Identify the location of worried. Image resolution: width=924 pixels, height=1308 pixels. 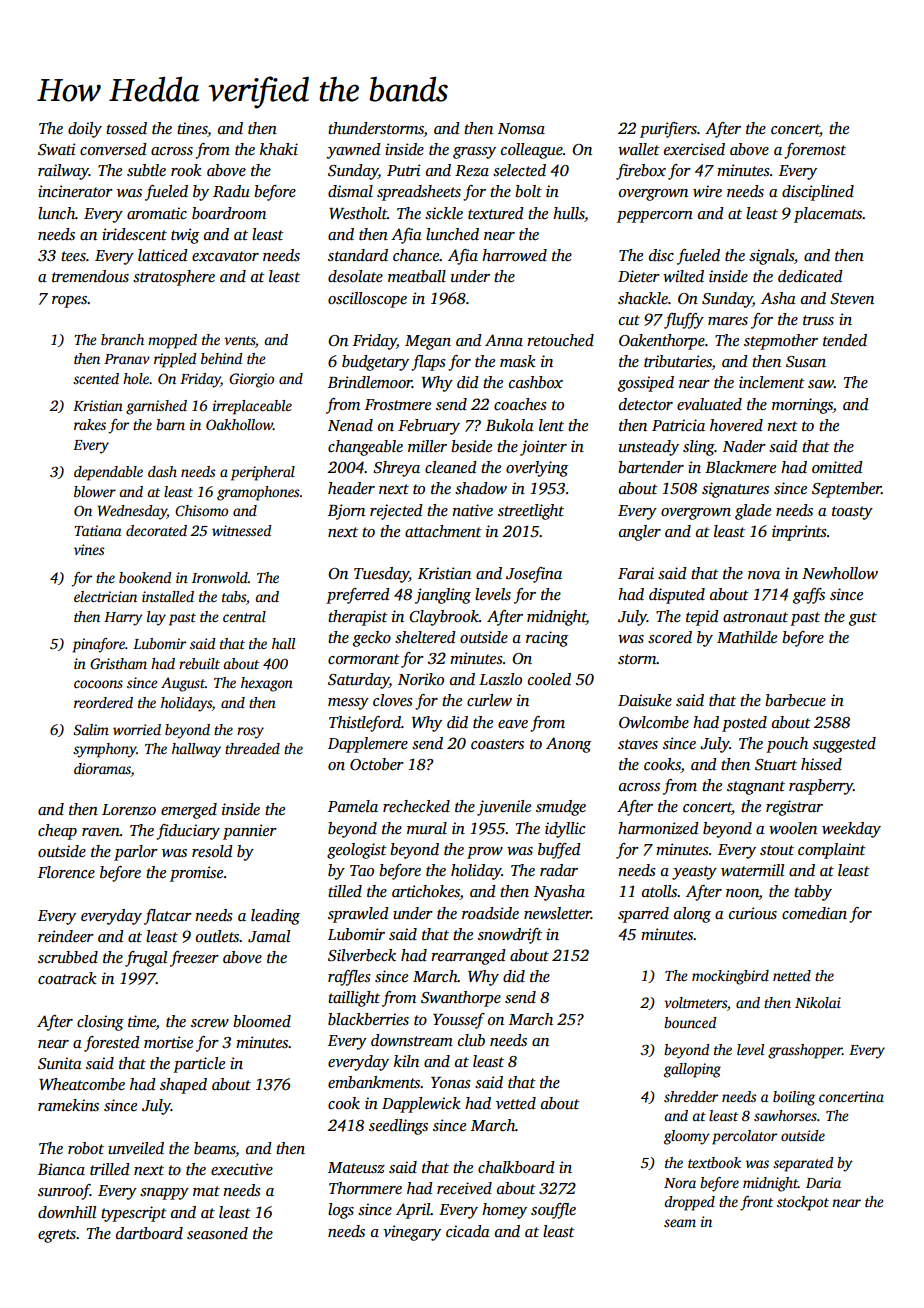
(137, 729).
